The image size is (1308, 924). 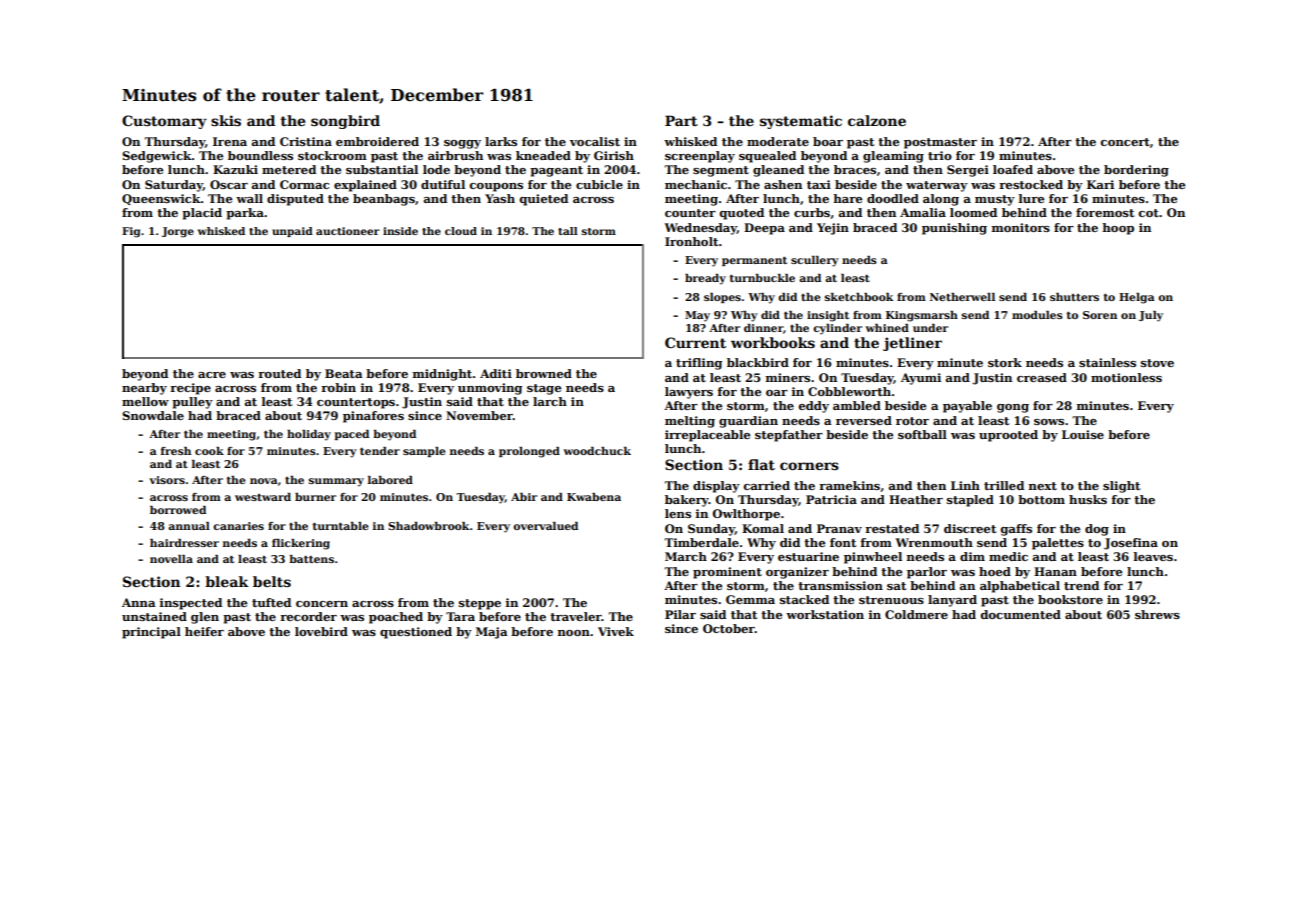 What do you see at coordinates (778, 141) in the page?
I see `moderate` at bounding box center [778, 141].
